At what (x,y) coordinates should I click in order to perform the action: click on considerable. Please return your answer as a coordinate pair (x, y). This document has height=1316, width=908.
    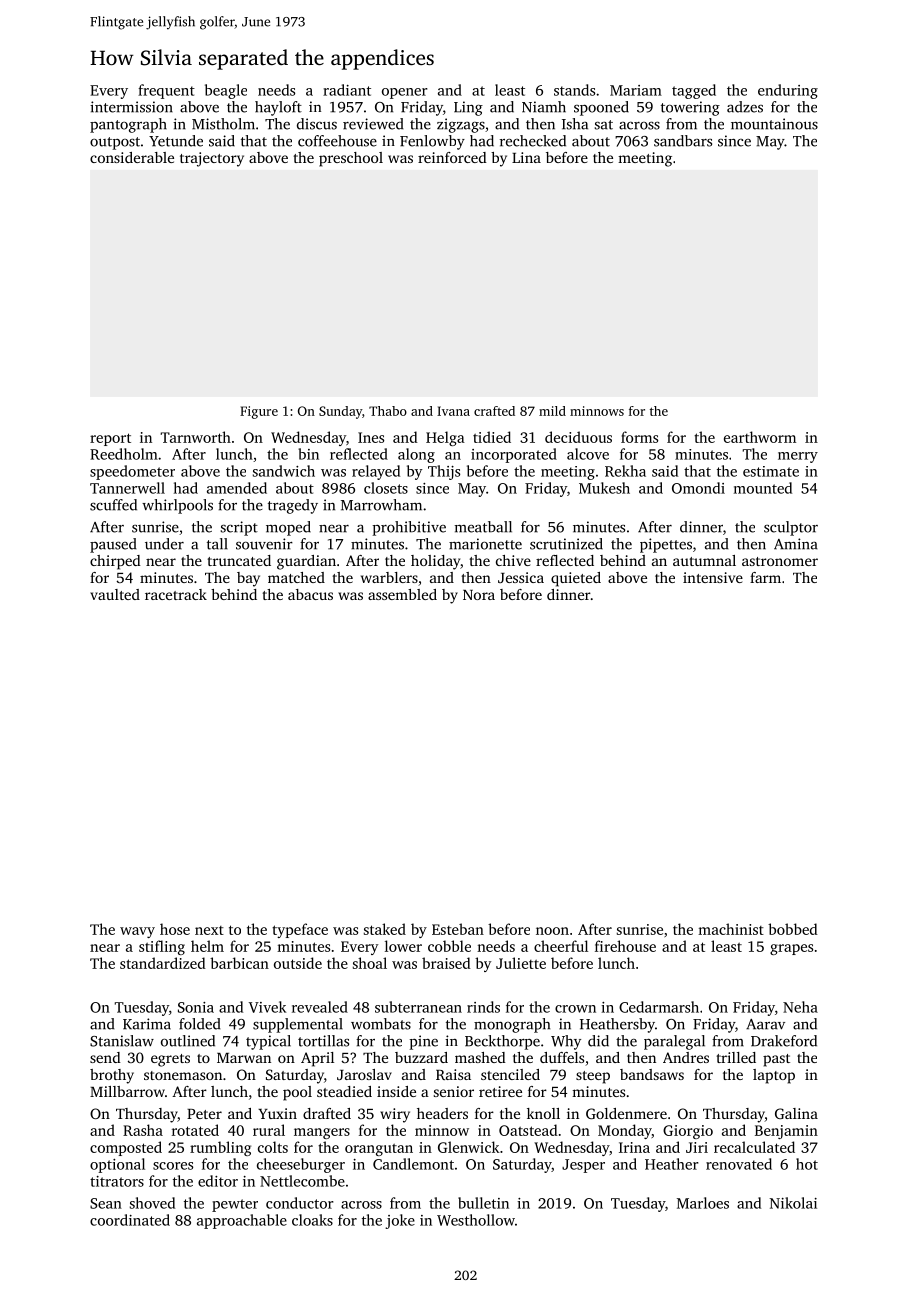
    Looking at the image, I should click on (132, 157).
